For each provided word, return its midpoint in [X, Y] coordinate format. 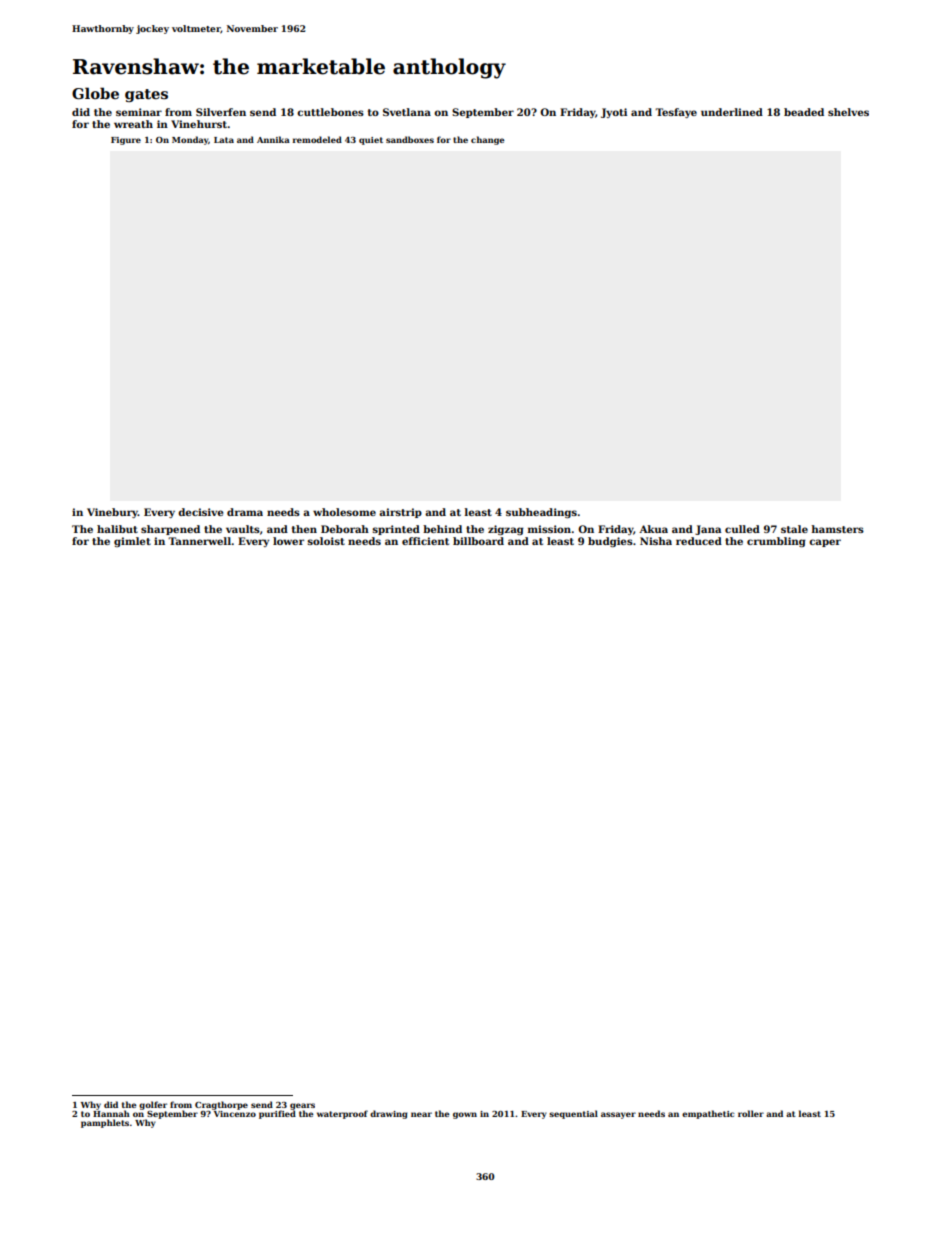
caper [825, 543]
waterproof [342, 1114]
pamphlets [105, 1123]
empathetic [708, 1114]
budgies [610, 542]
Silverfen [221, 112]
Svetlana [407, 112]
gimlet [132, 542]
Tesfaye [676, 113]
